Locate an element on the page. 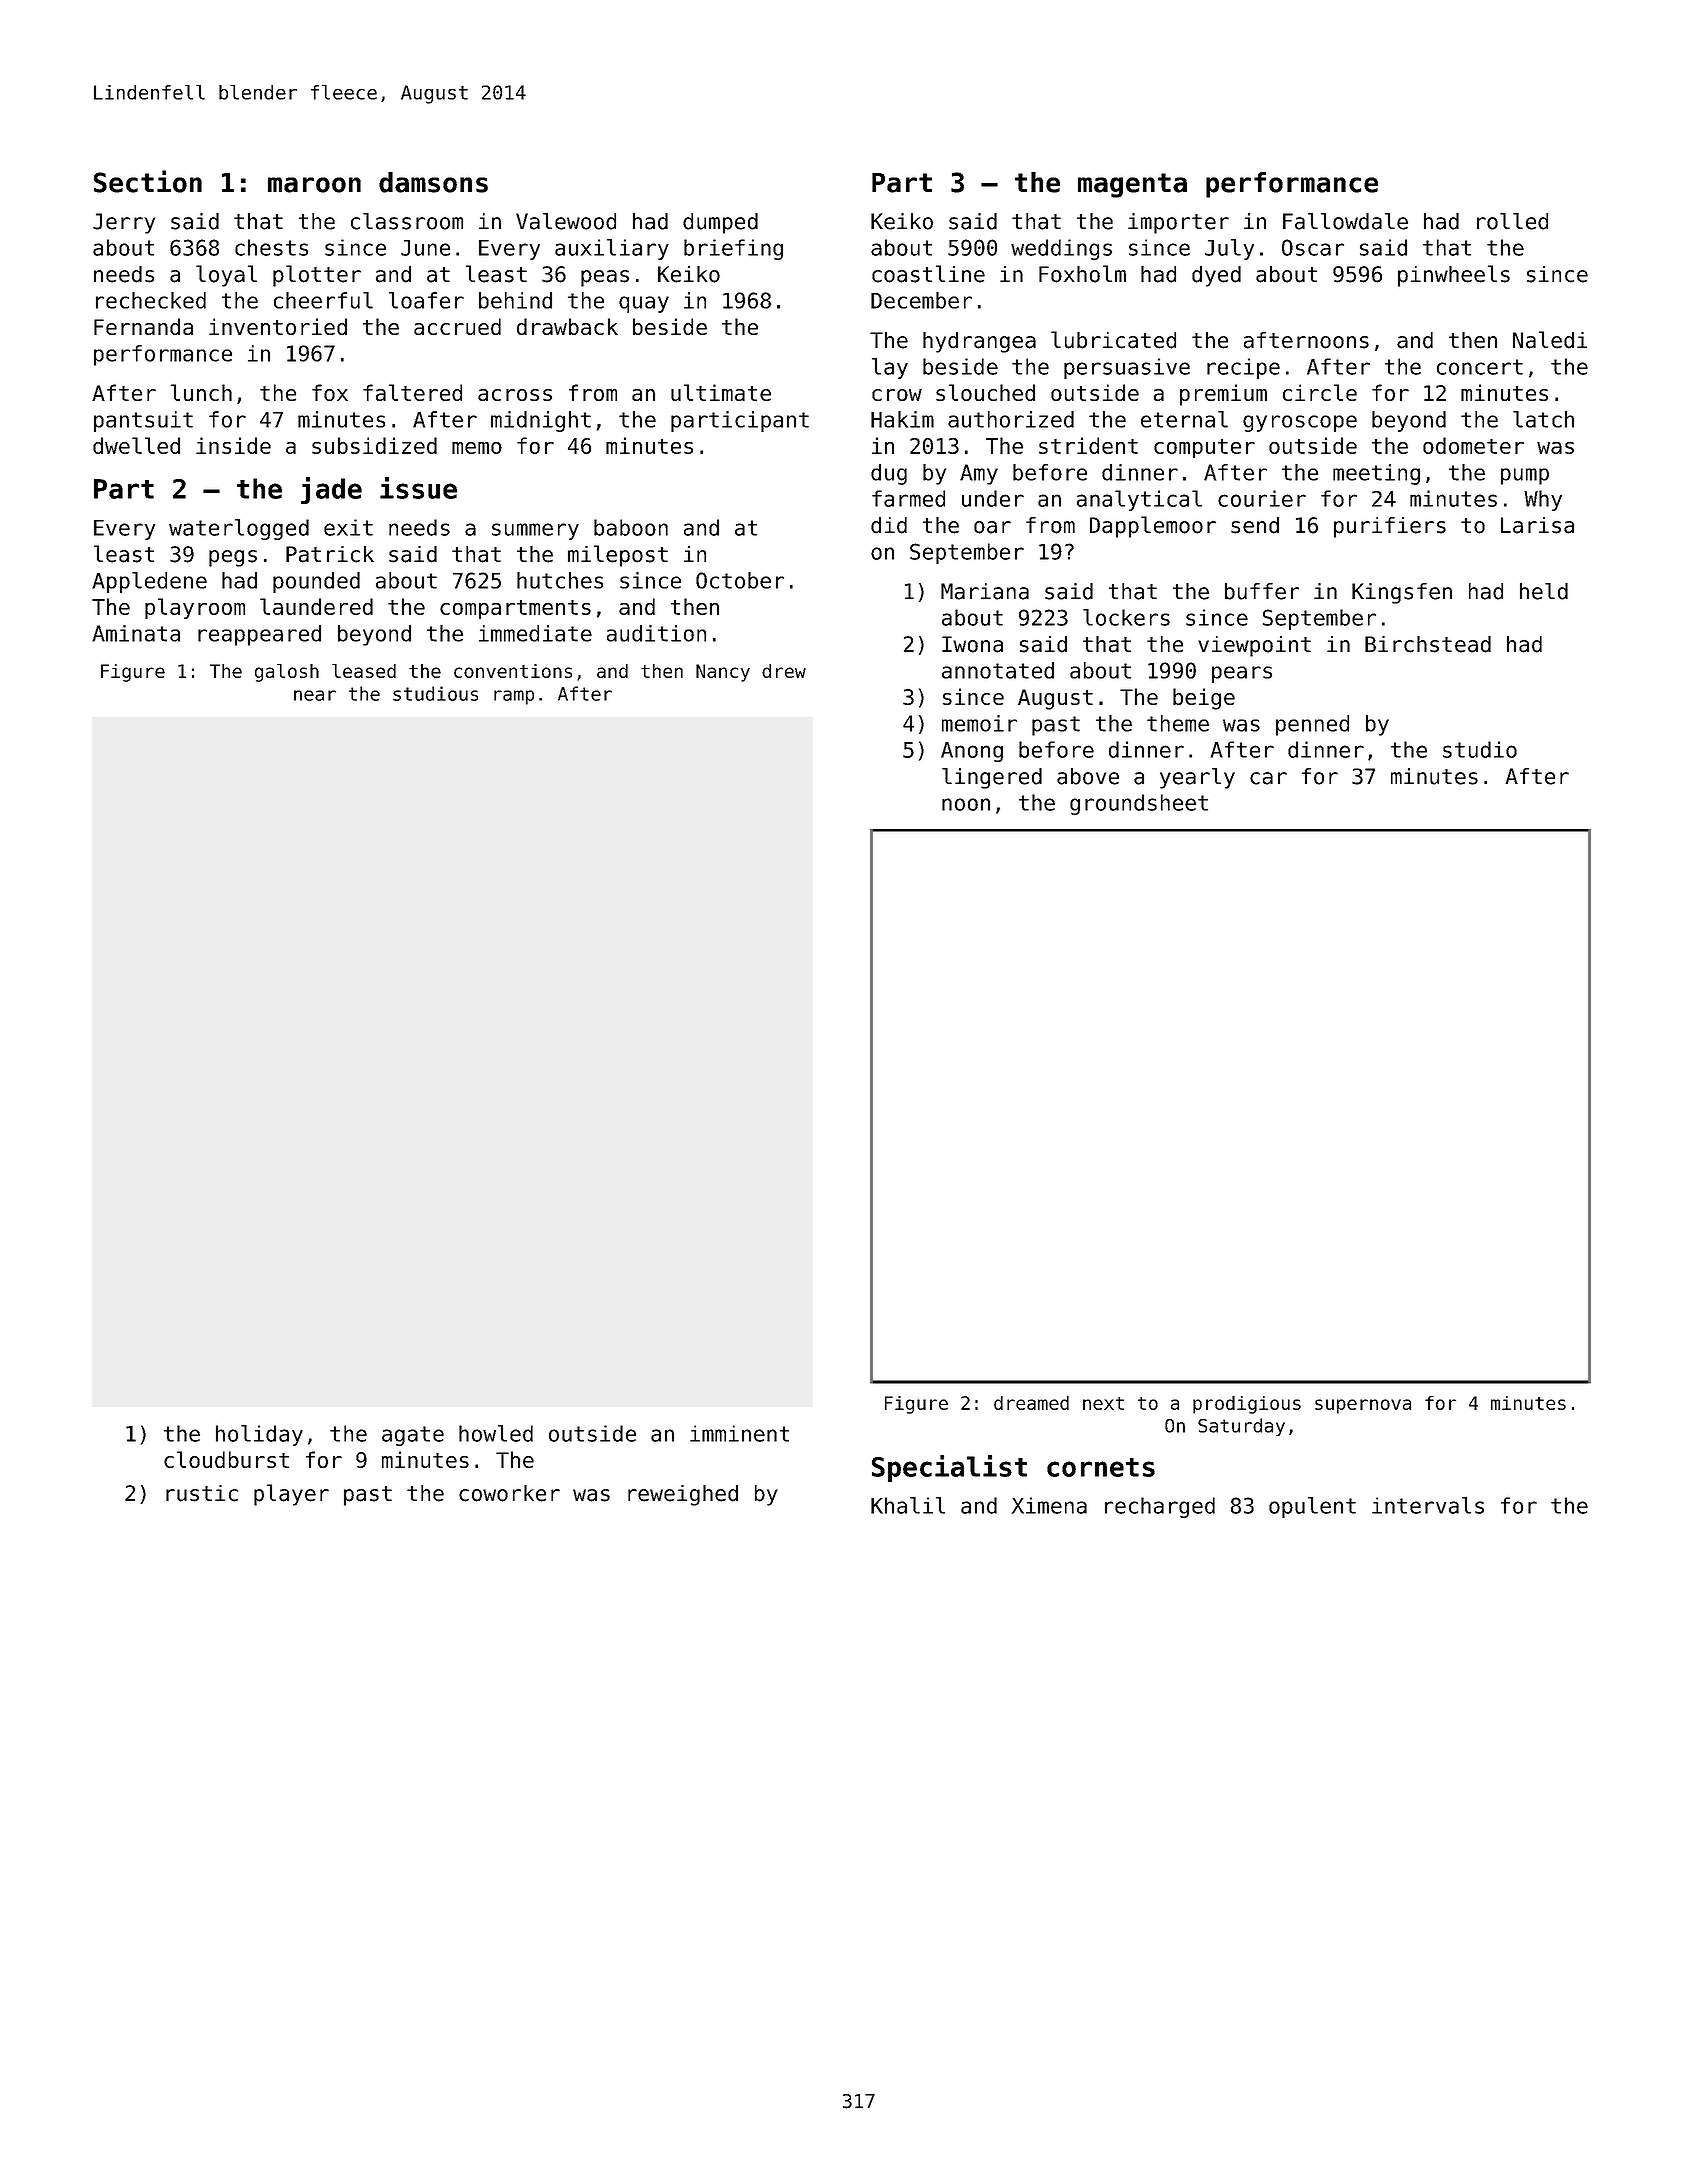  Hakim is located at coordinates (902, 419).
